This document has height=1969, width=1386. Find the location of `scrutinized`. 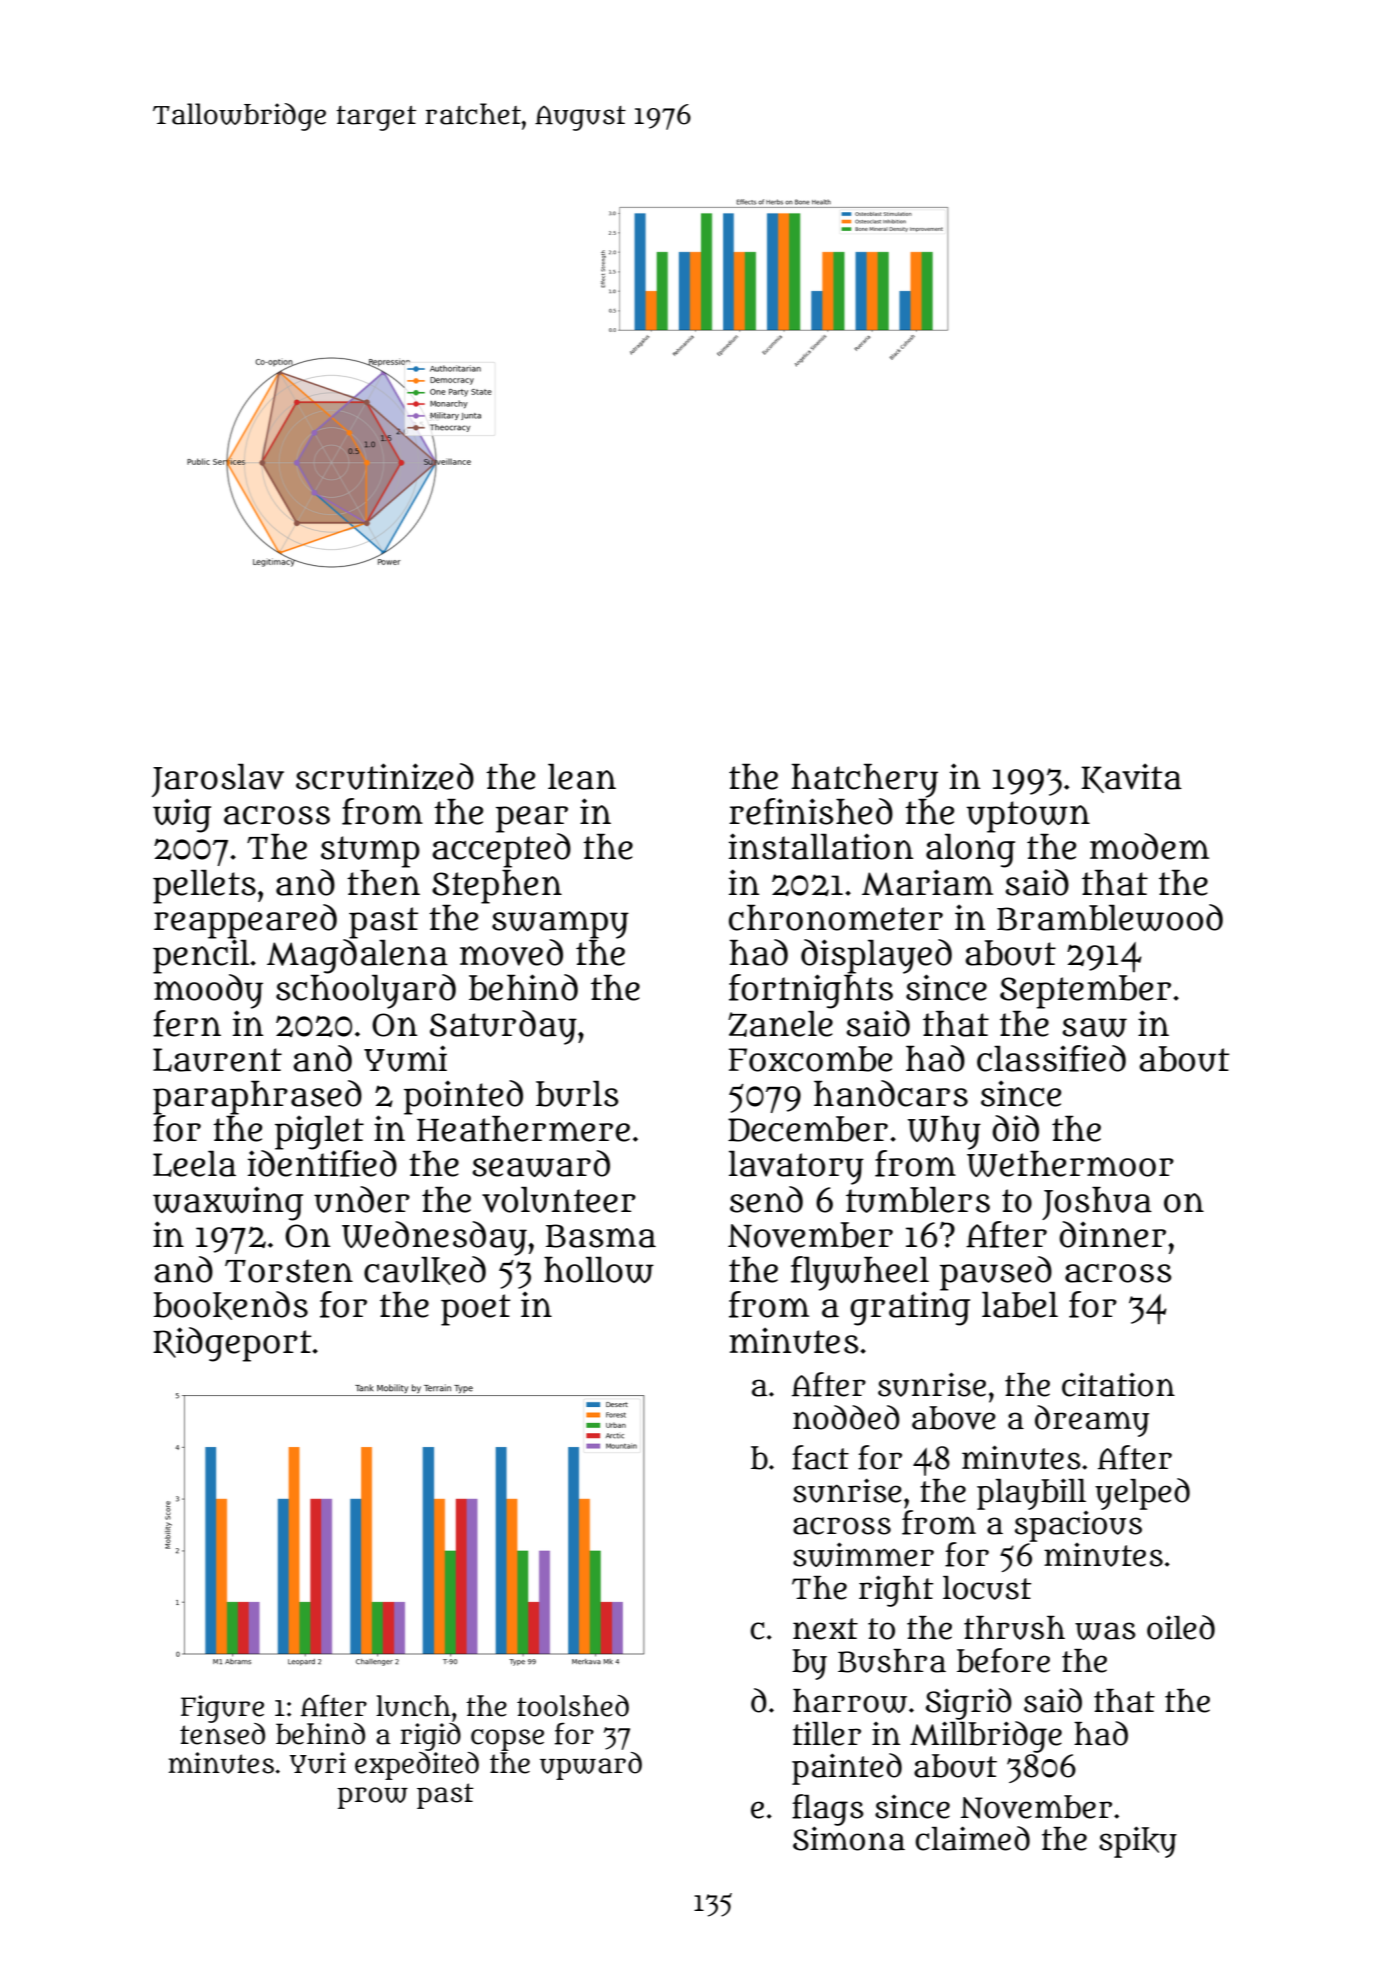

scrutinized is located at coordinates (385, 776).
